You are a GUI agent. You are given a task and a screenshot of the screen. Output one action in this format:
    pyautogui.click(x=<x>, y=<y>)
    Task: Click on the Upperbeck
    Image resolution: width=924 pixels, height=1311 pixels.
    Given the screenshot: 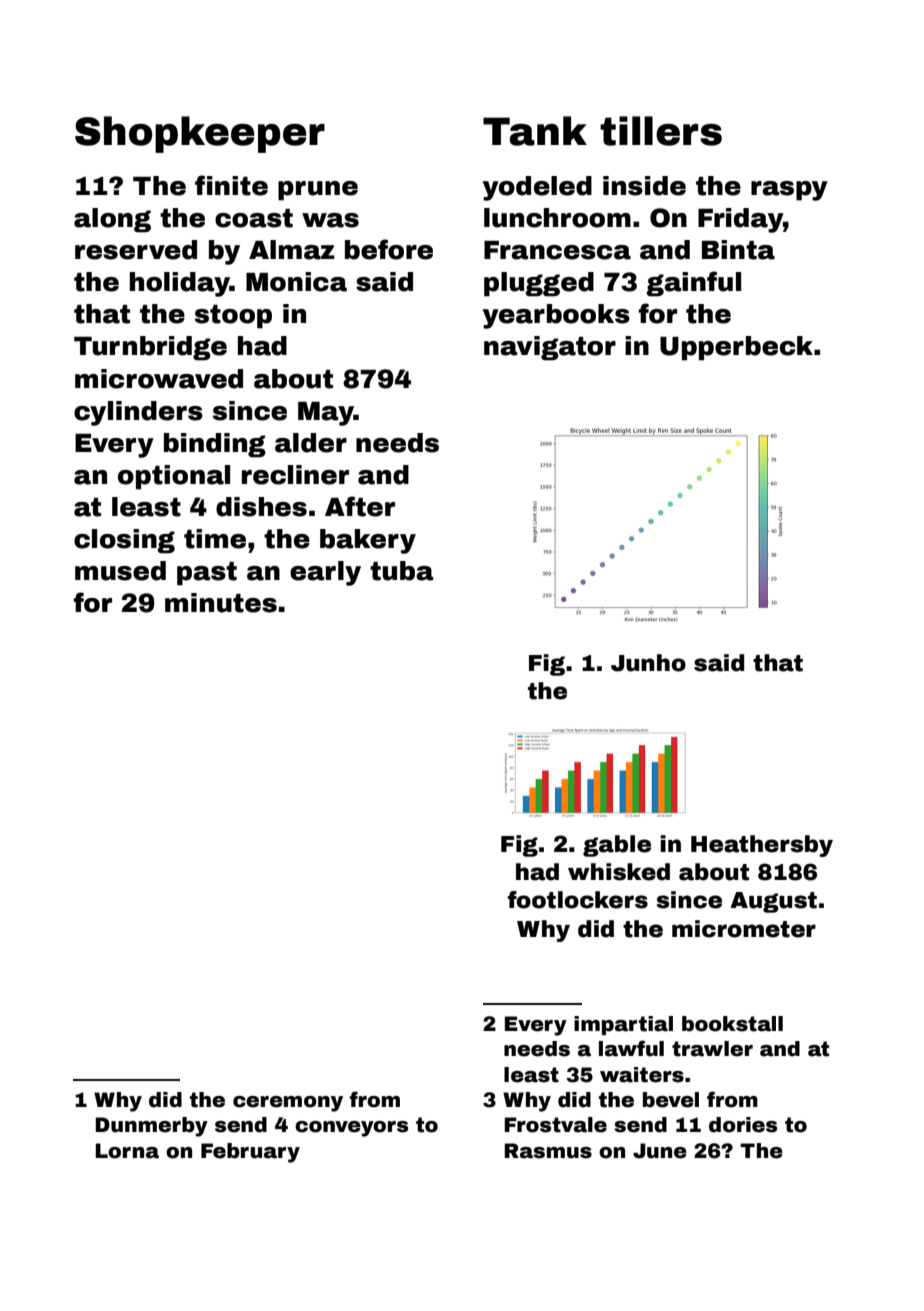 What is the action you would take?
    pyautogui.click(x=736, y=348)
